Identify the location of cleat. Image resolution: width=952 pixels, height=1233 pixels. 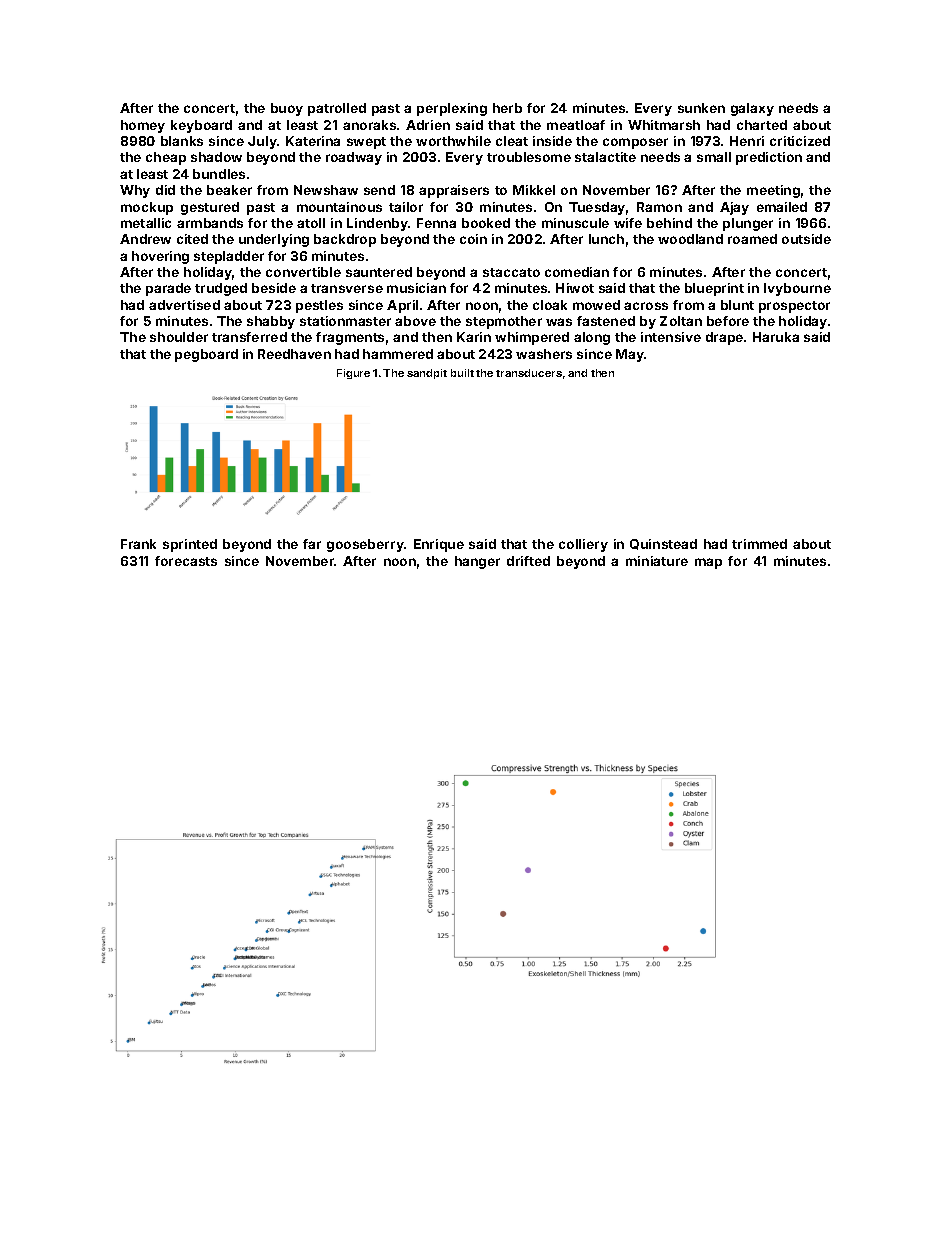
(512, 141).
